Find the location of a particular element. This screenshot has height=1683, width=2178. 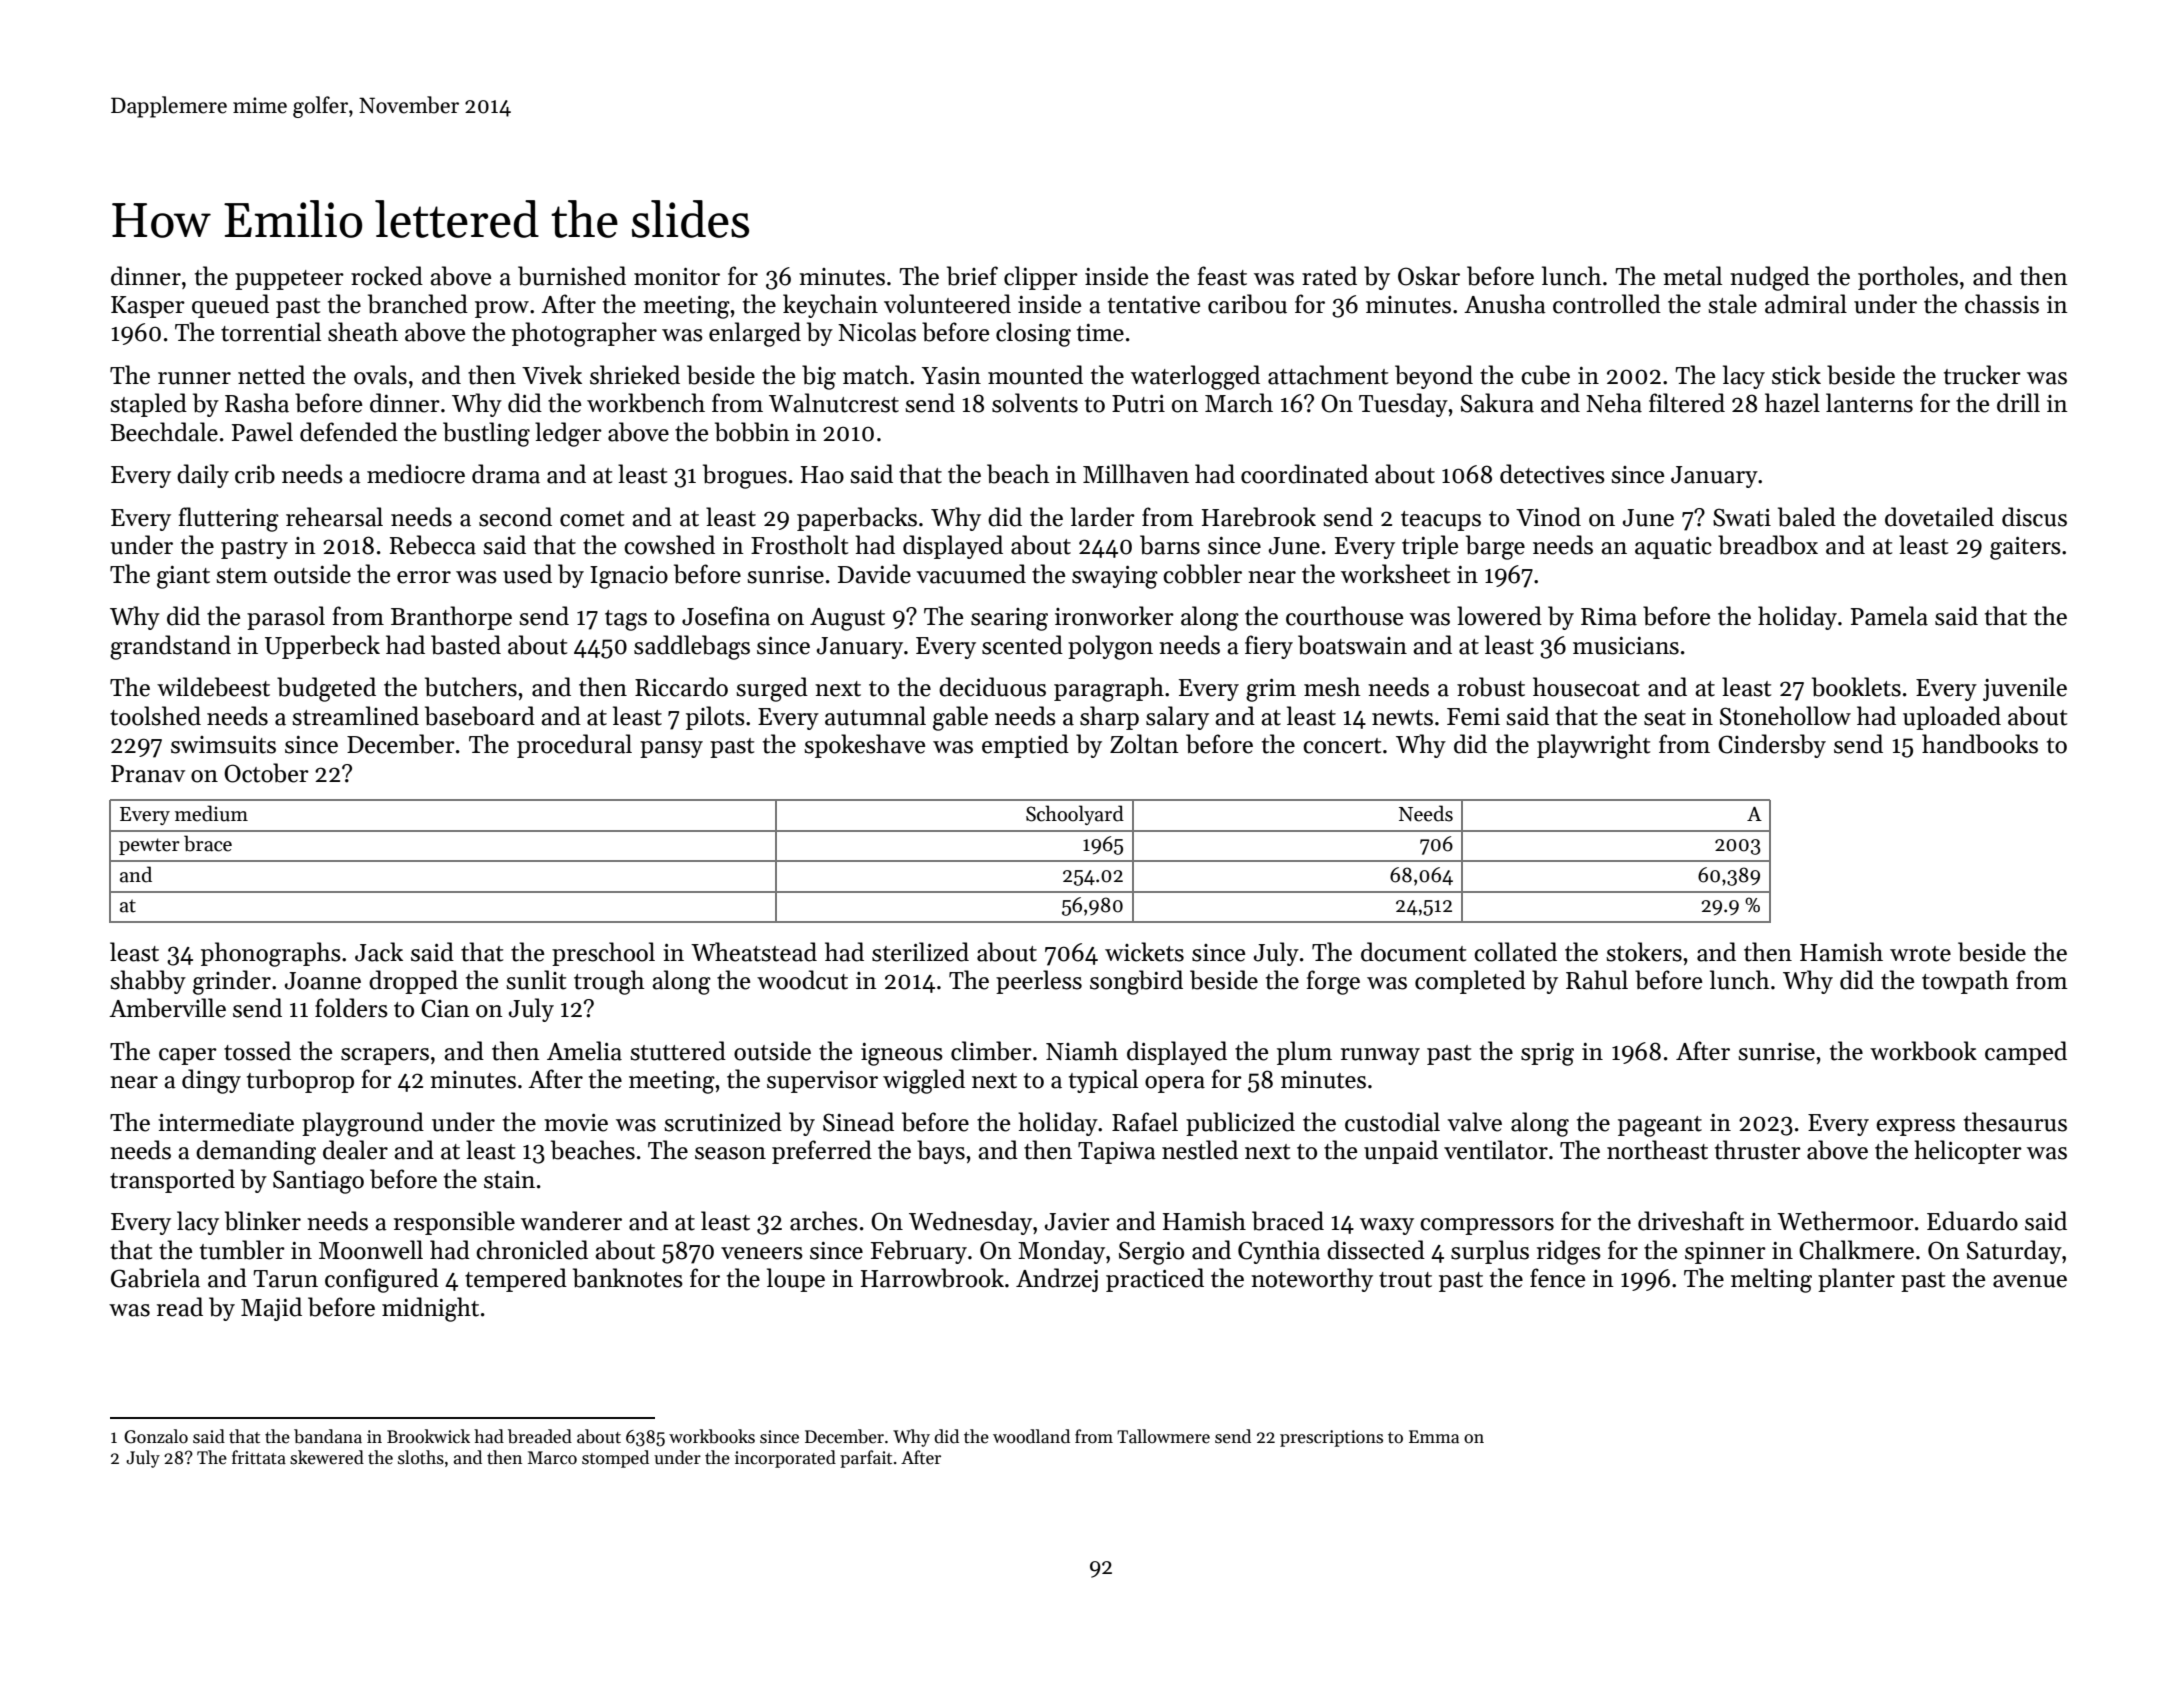

waterlogged is located at coordinates (1195, 377).
